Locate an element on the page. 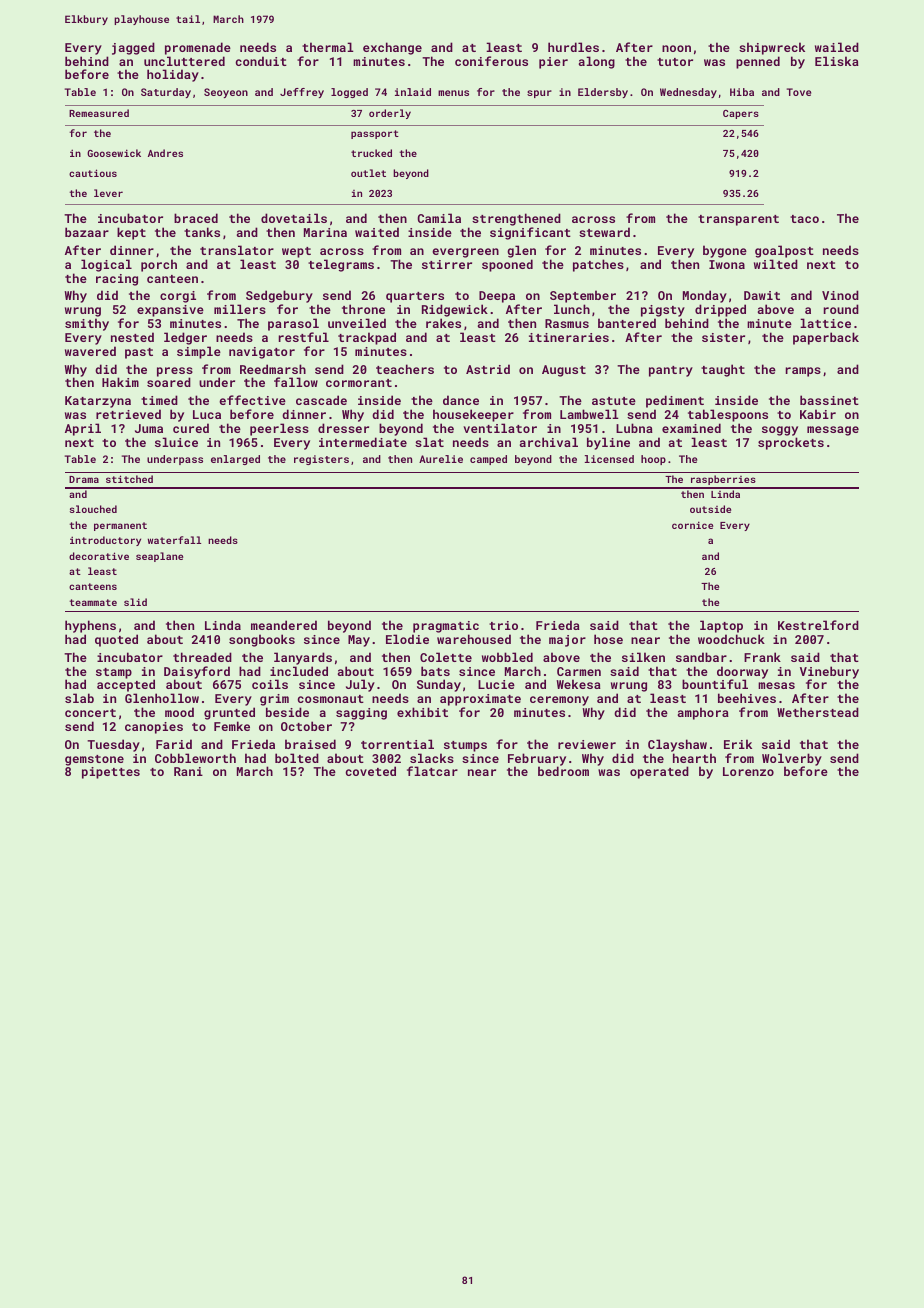 The height and width of the document is (1308, 924). transparent is located at coordinates (738, 220).
